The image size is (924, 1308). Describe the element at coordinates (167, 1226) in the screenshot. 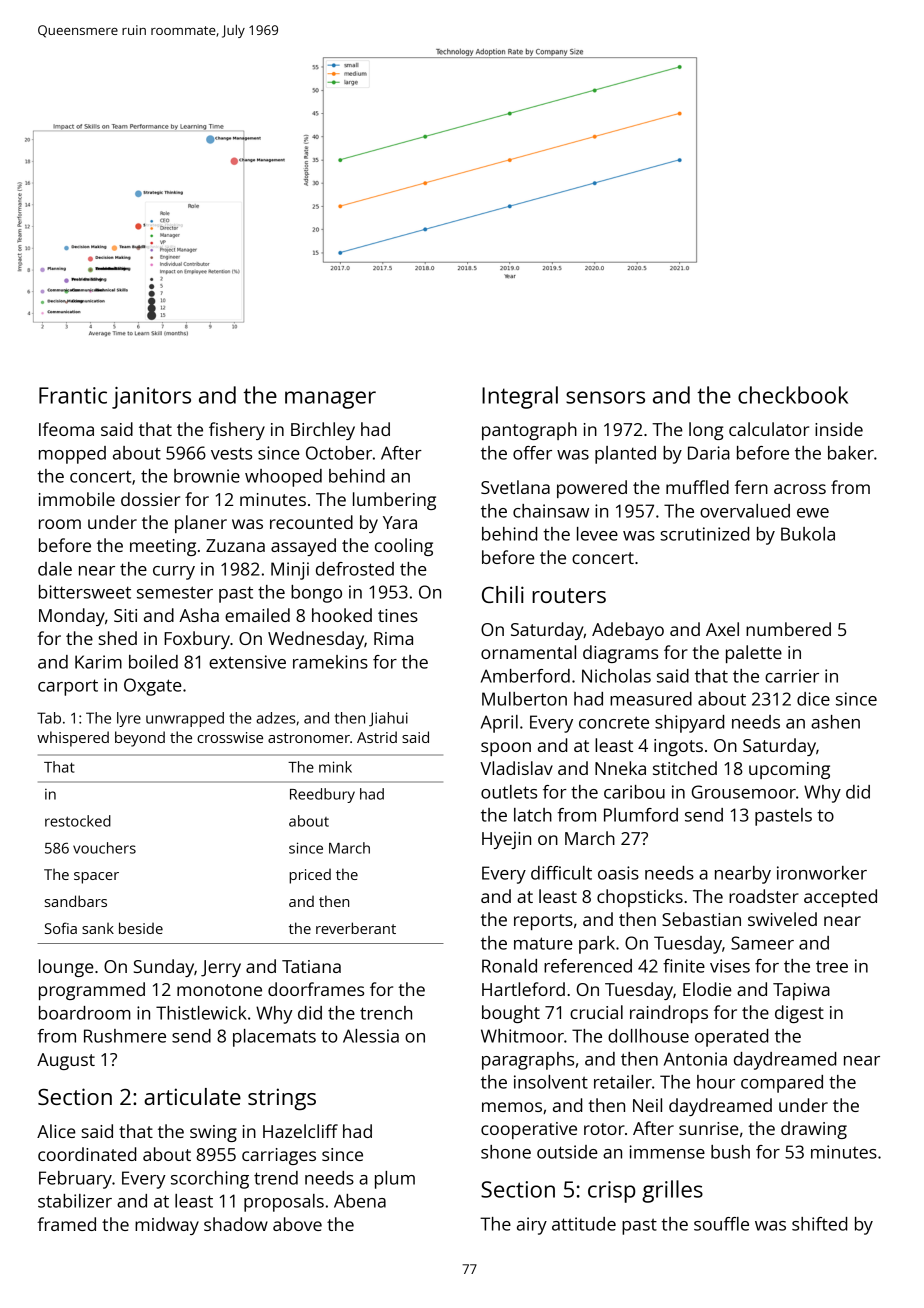

I see `midway` at that location.
